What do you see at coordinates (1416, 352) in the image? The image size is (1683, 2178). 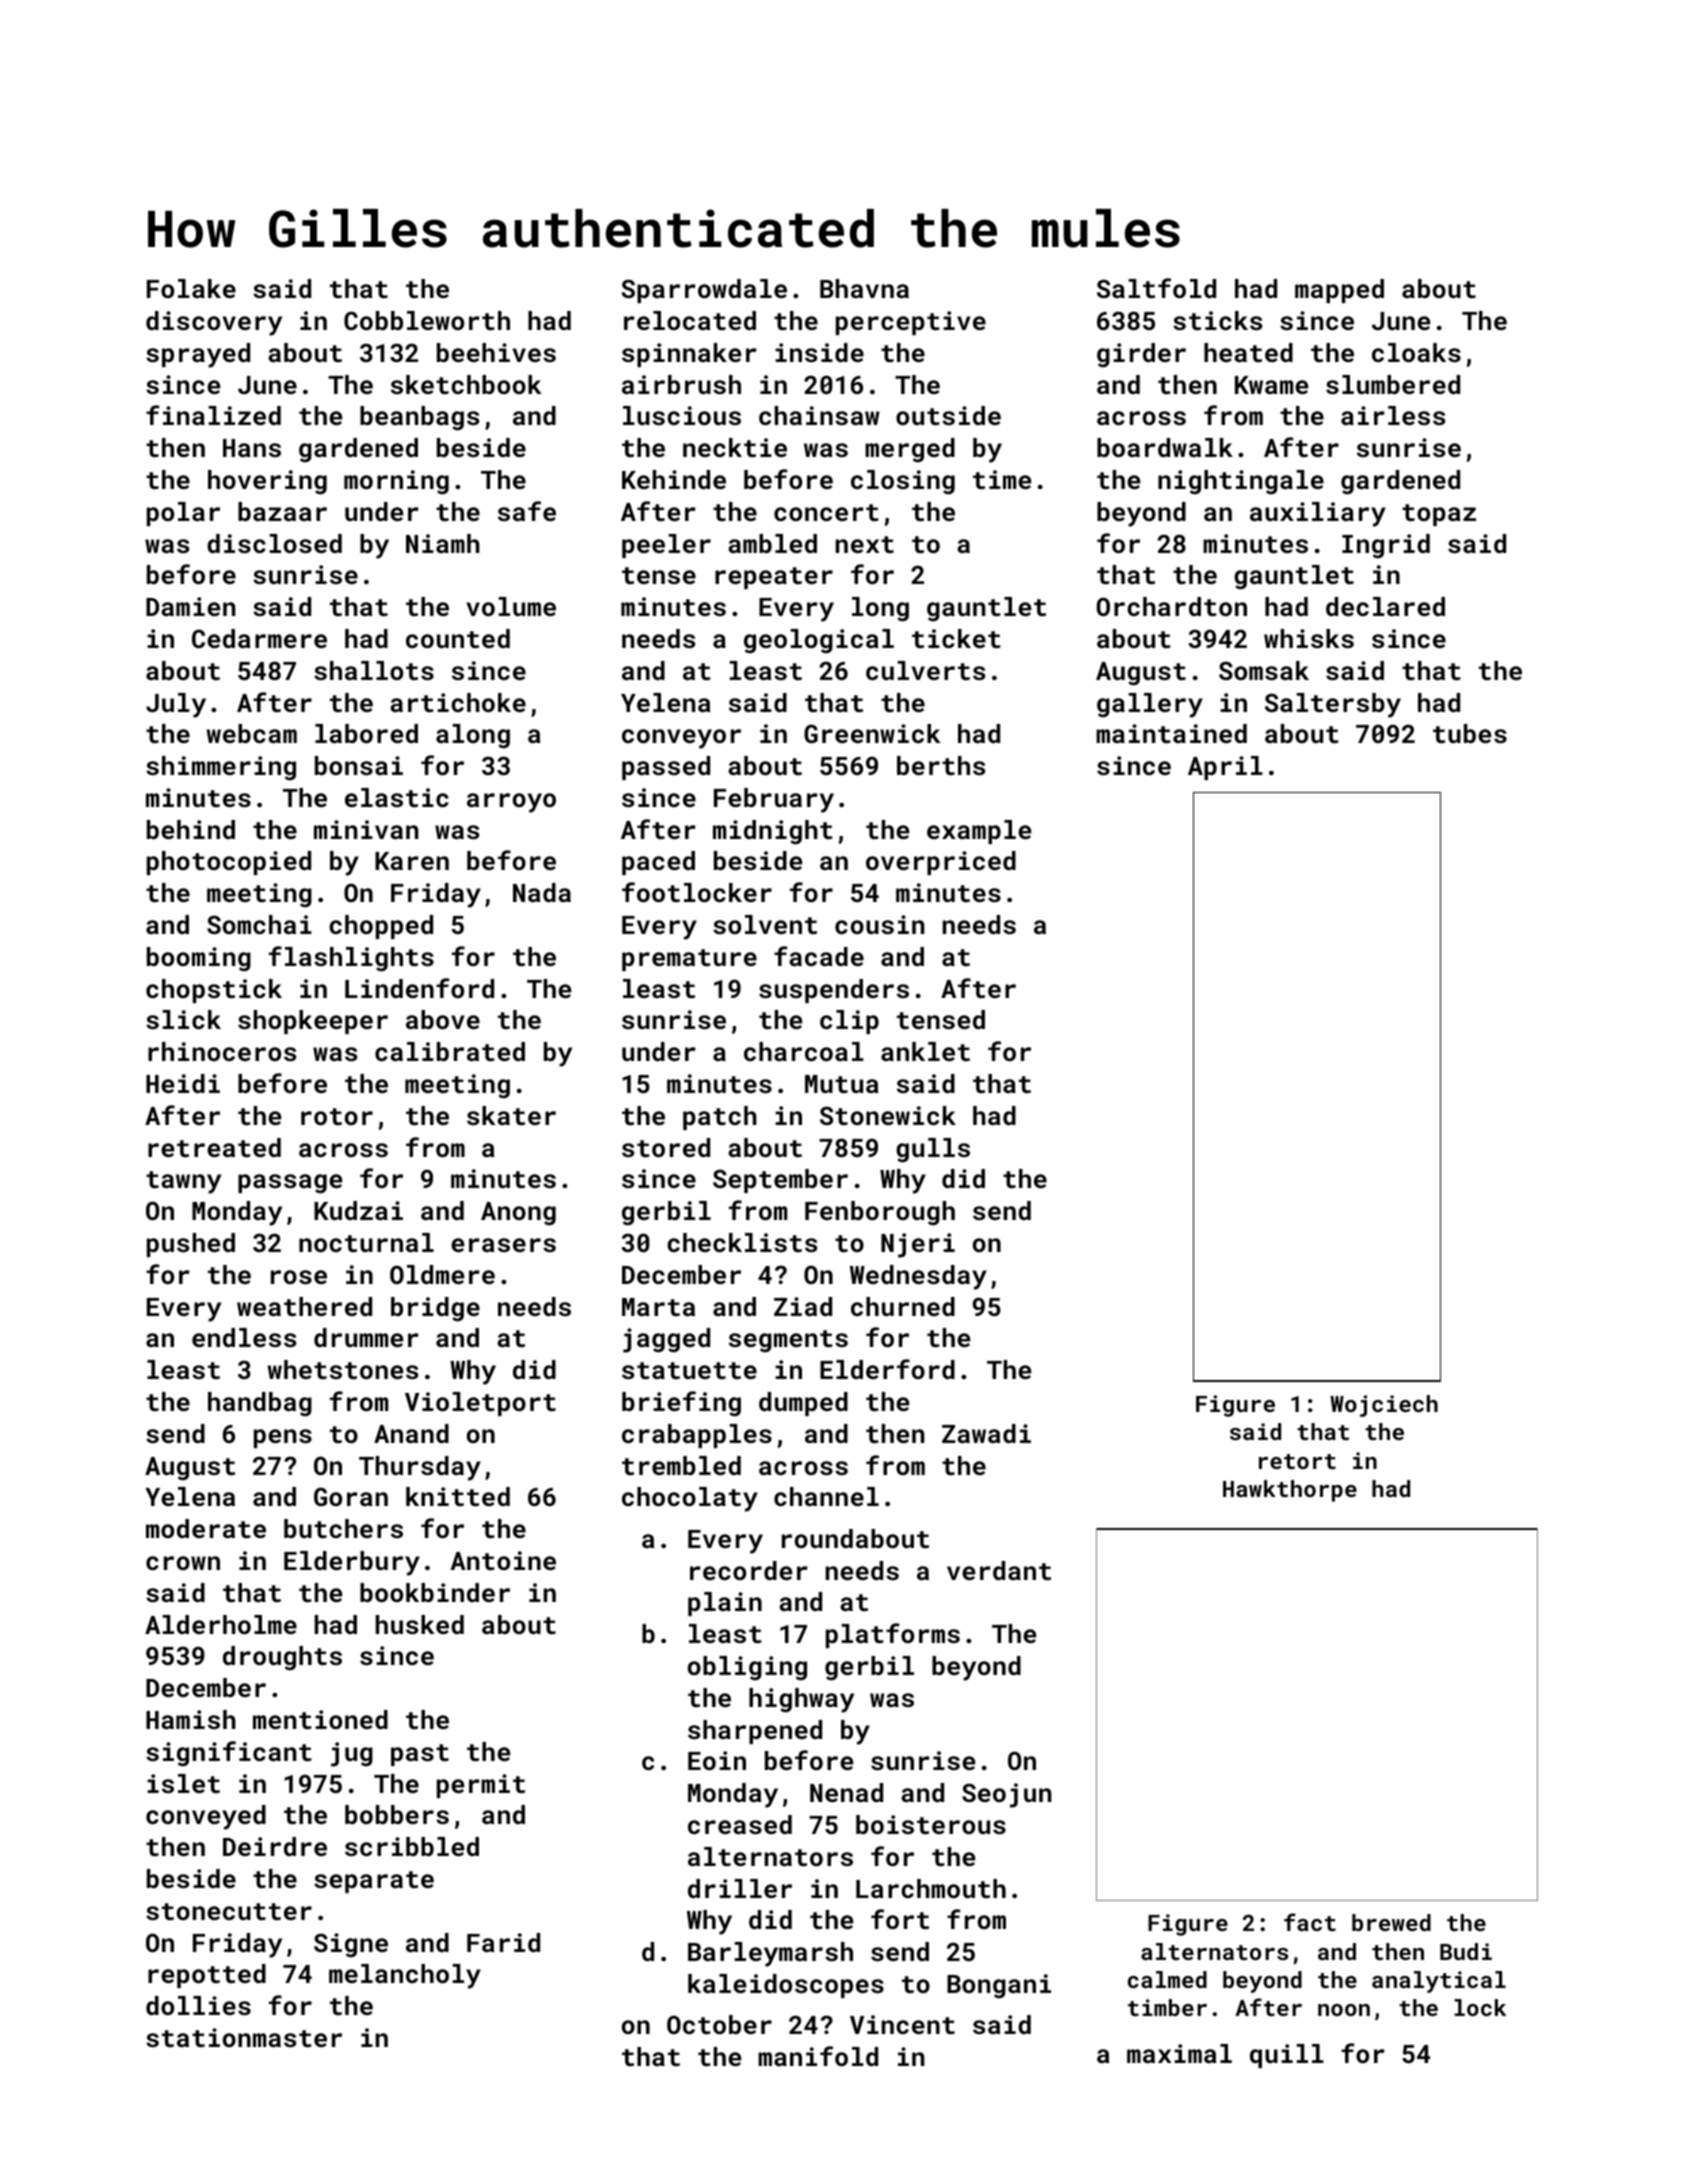 I see `cloaks` at bounding box center [1416, 352].
